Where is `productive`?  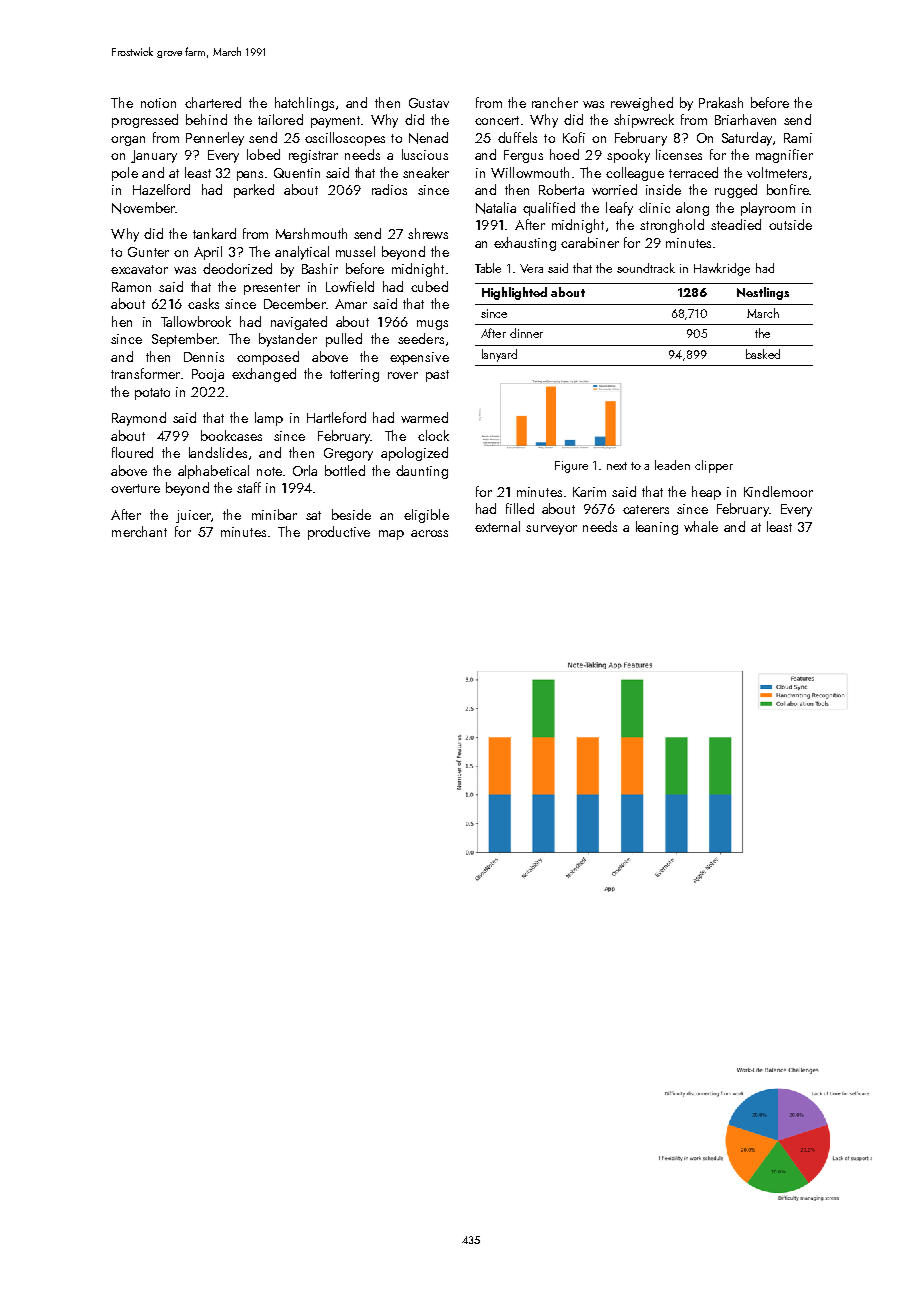 productive is located at coordinates (339, 533).
